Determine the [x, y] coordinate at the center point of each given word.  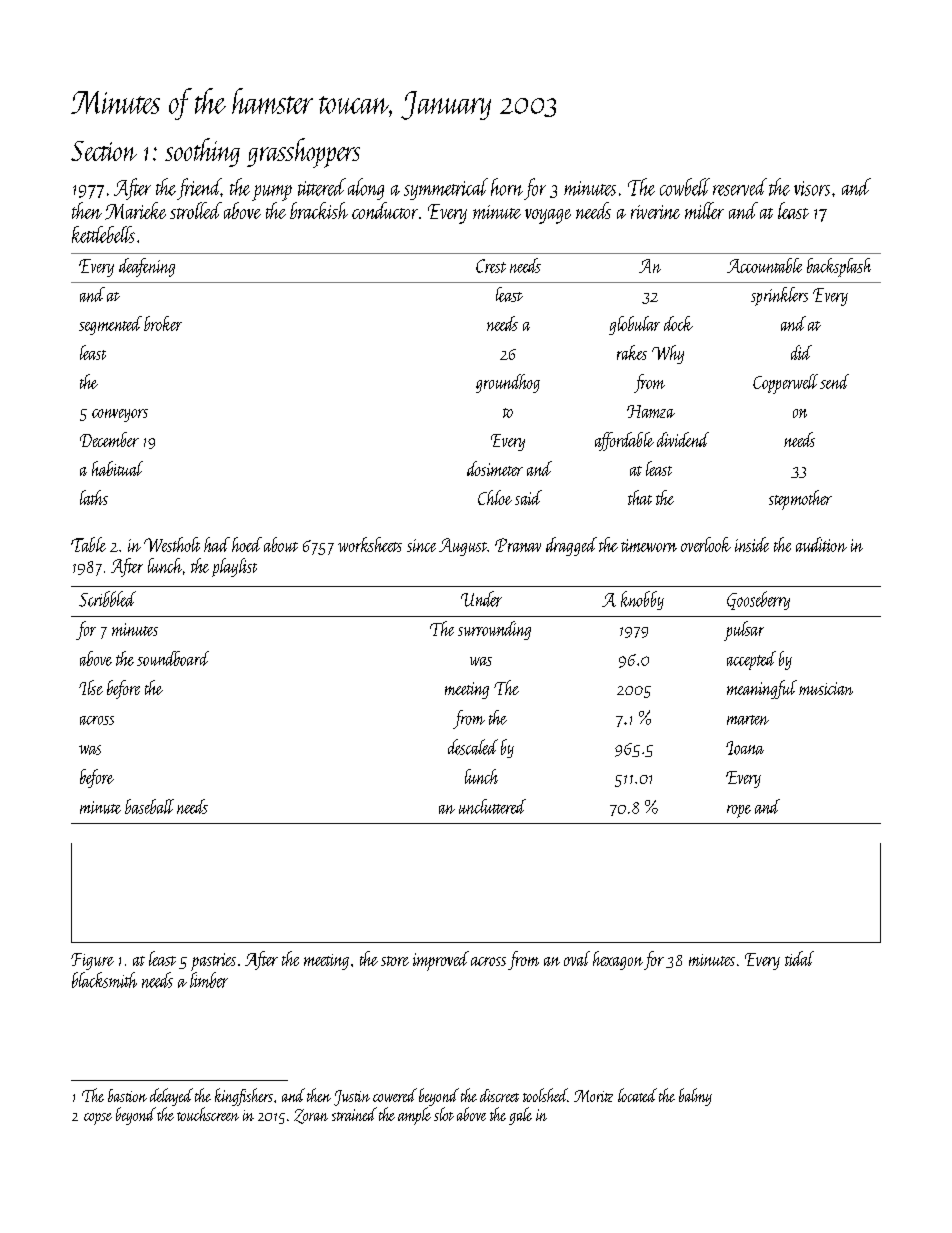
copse [98, 1119]
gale [520, 1116]
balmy [695, 1097]
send [834, 381]
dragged [571, 546]
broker [163, 323]
